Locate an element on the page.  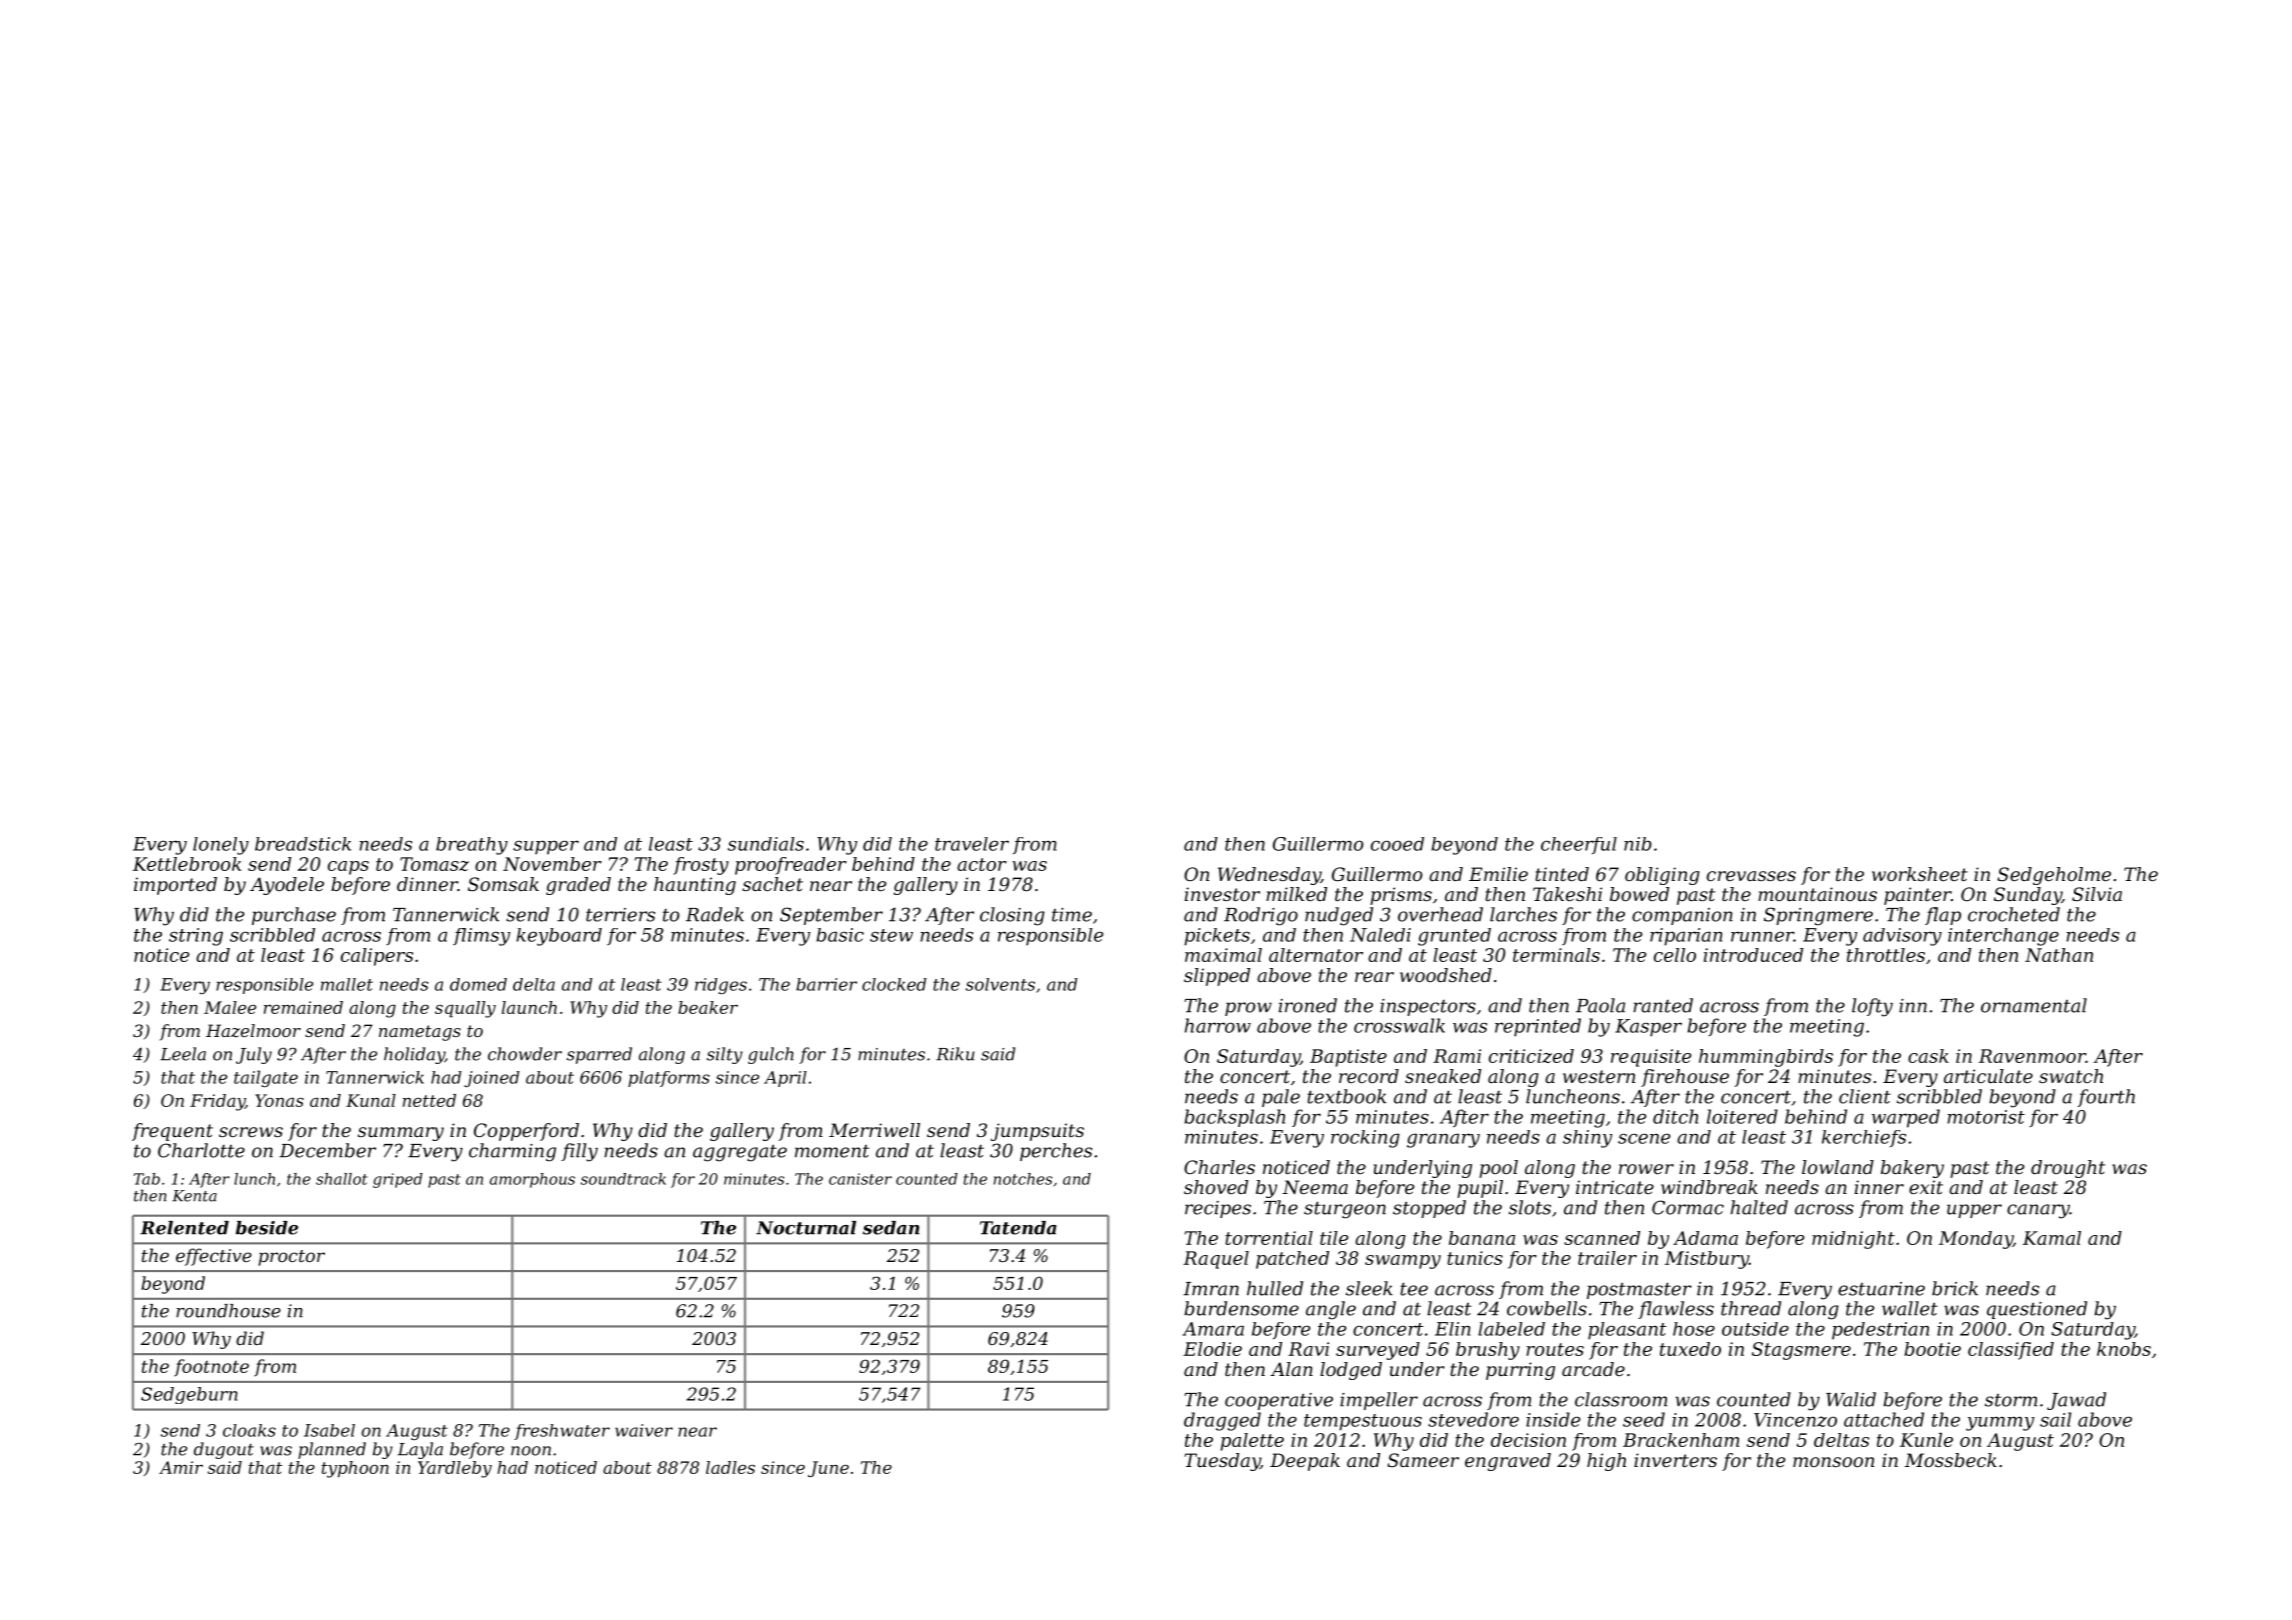
Deepak is located at coordinates (1305, 1462).
